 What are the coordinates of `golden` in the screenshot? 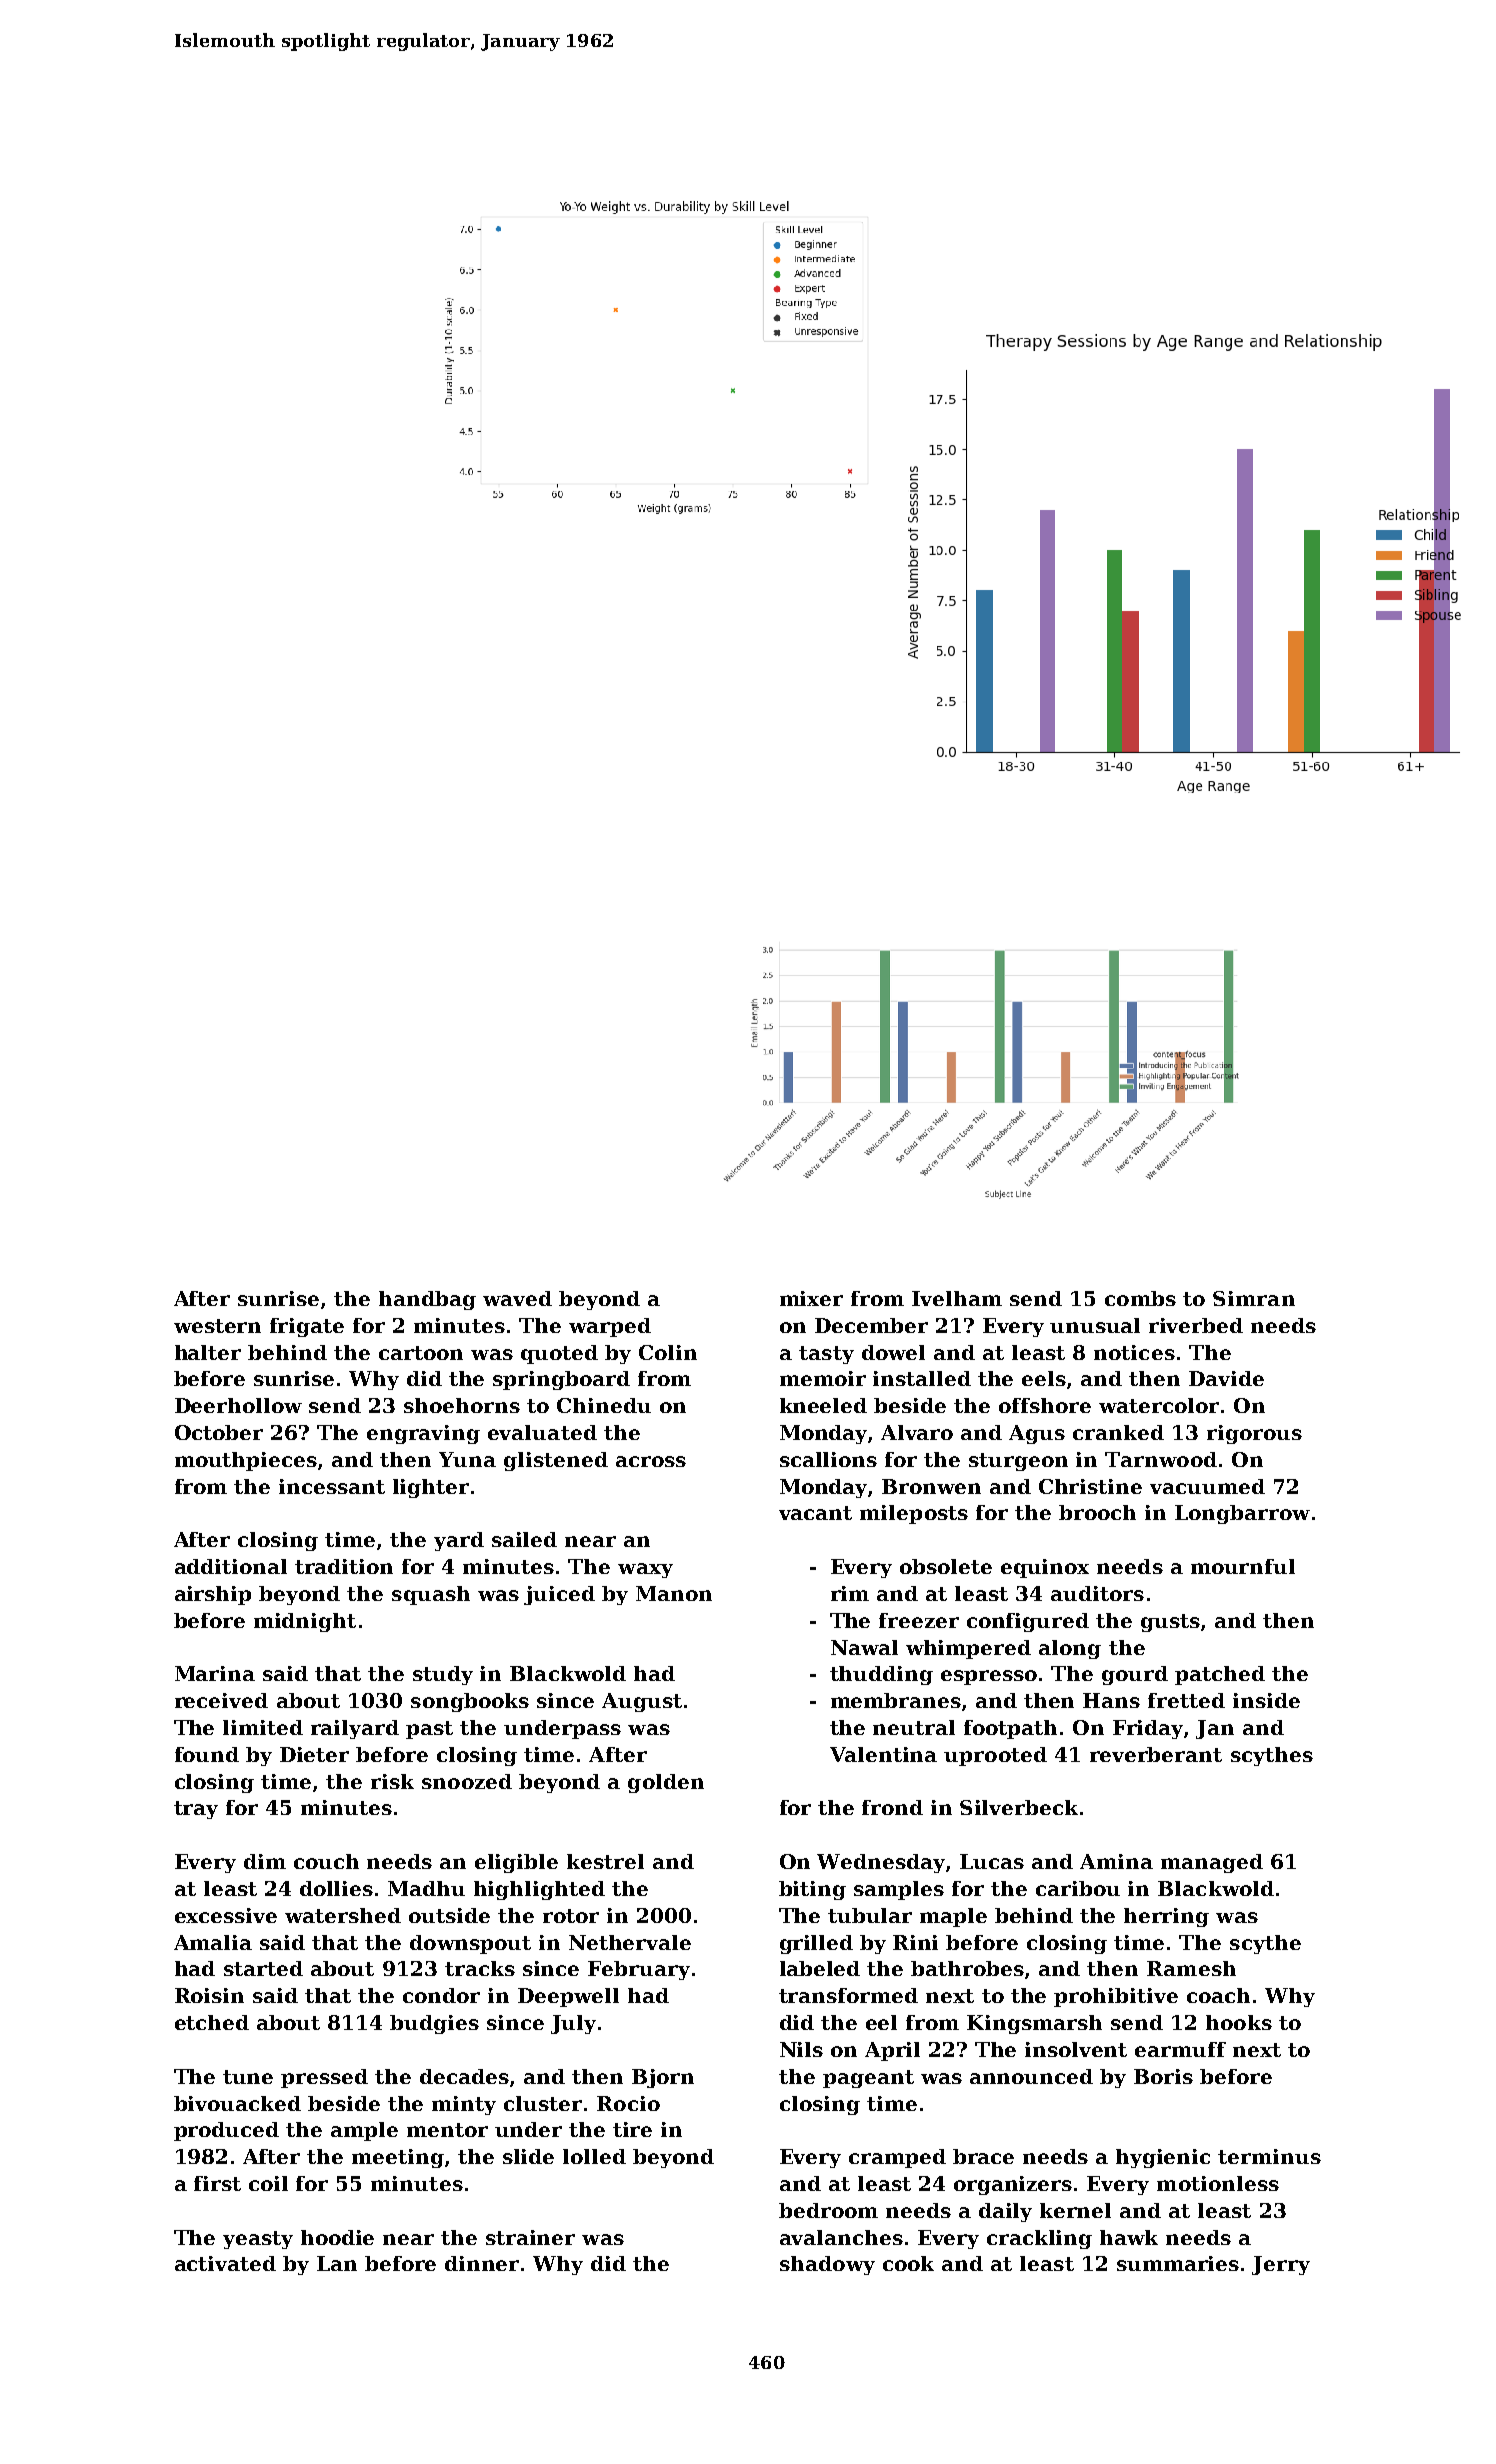 It's located at (666, 1783).
